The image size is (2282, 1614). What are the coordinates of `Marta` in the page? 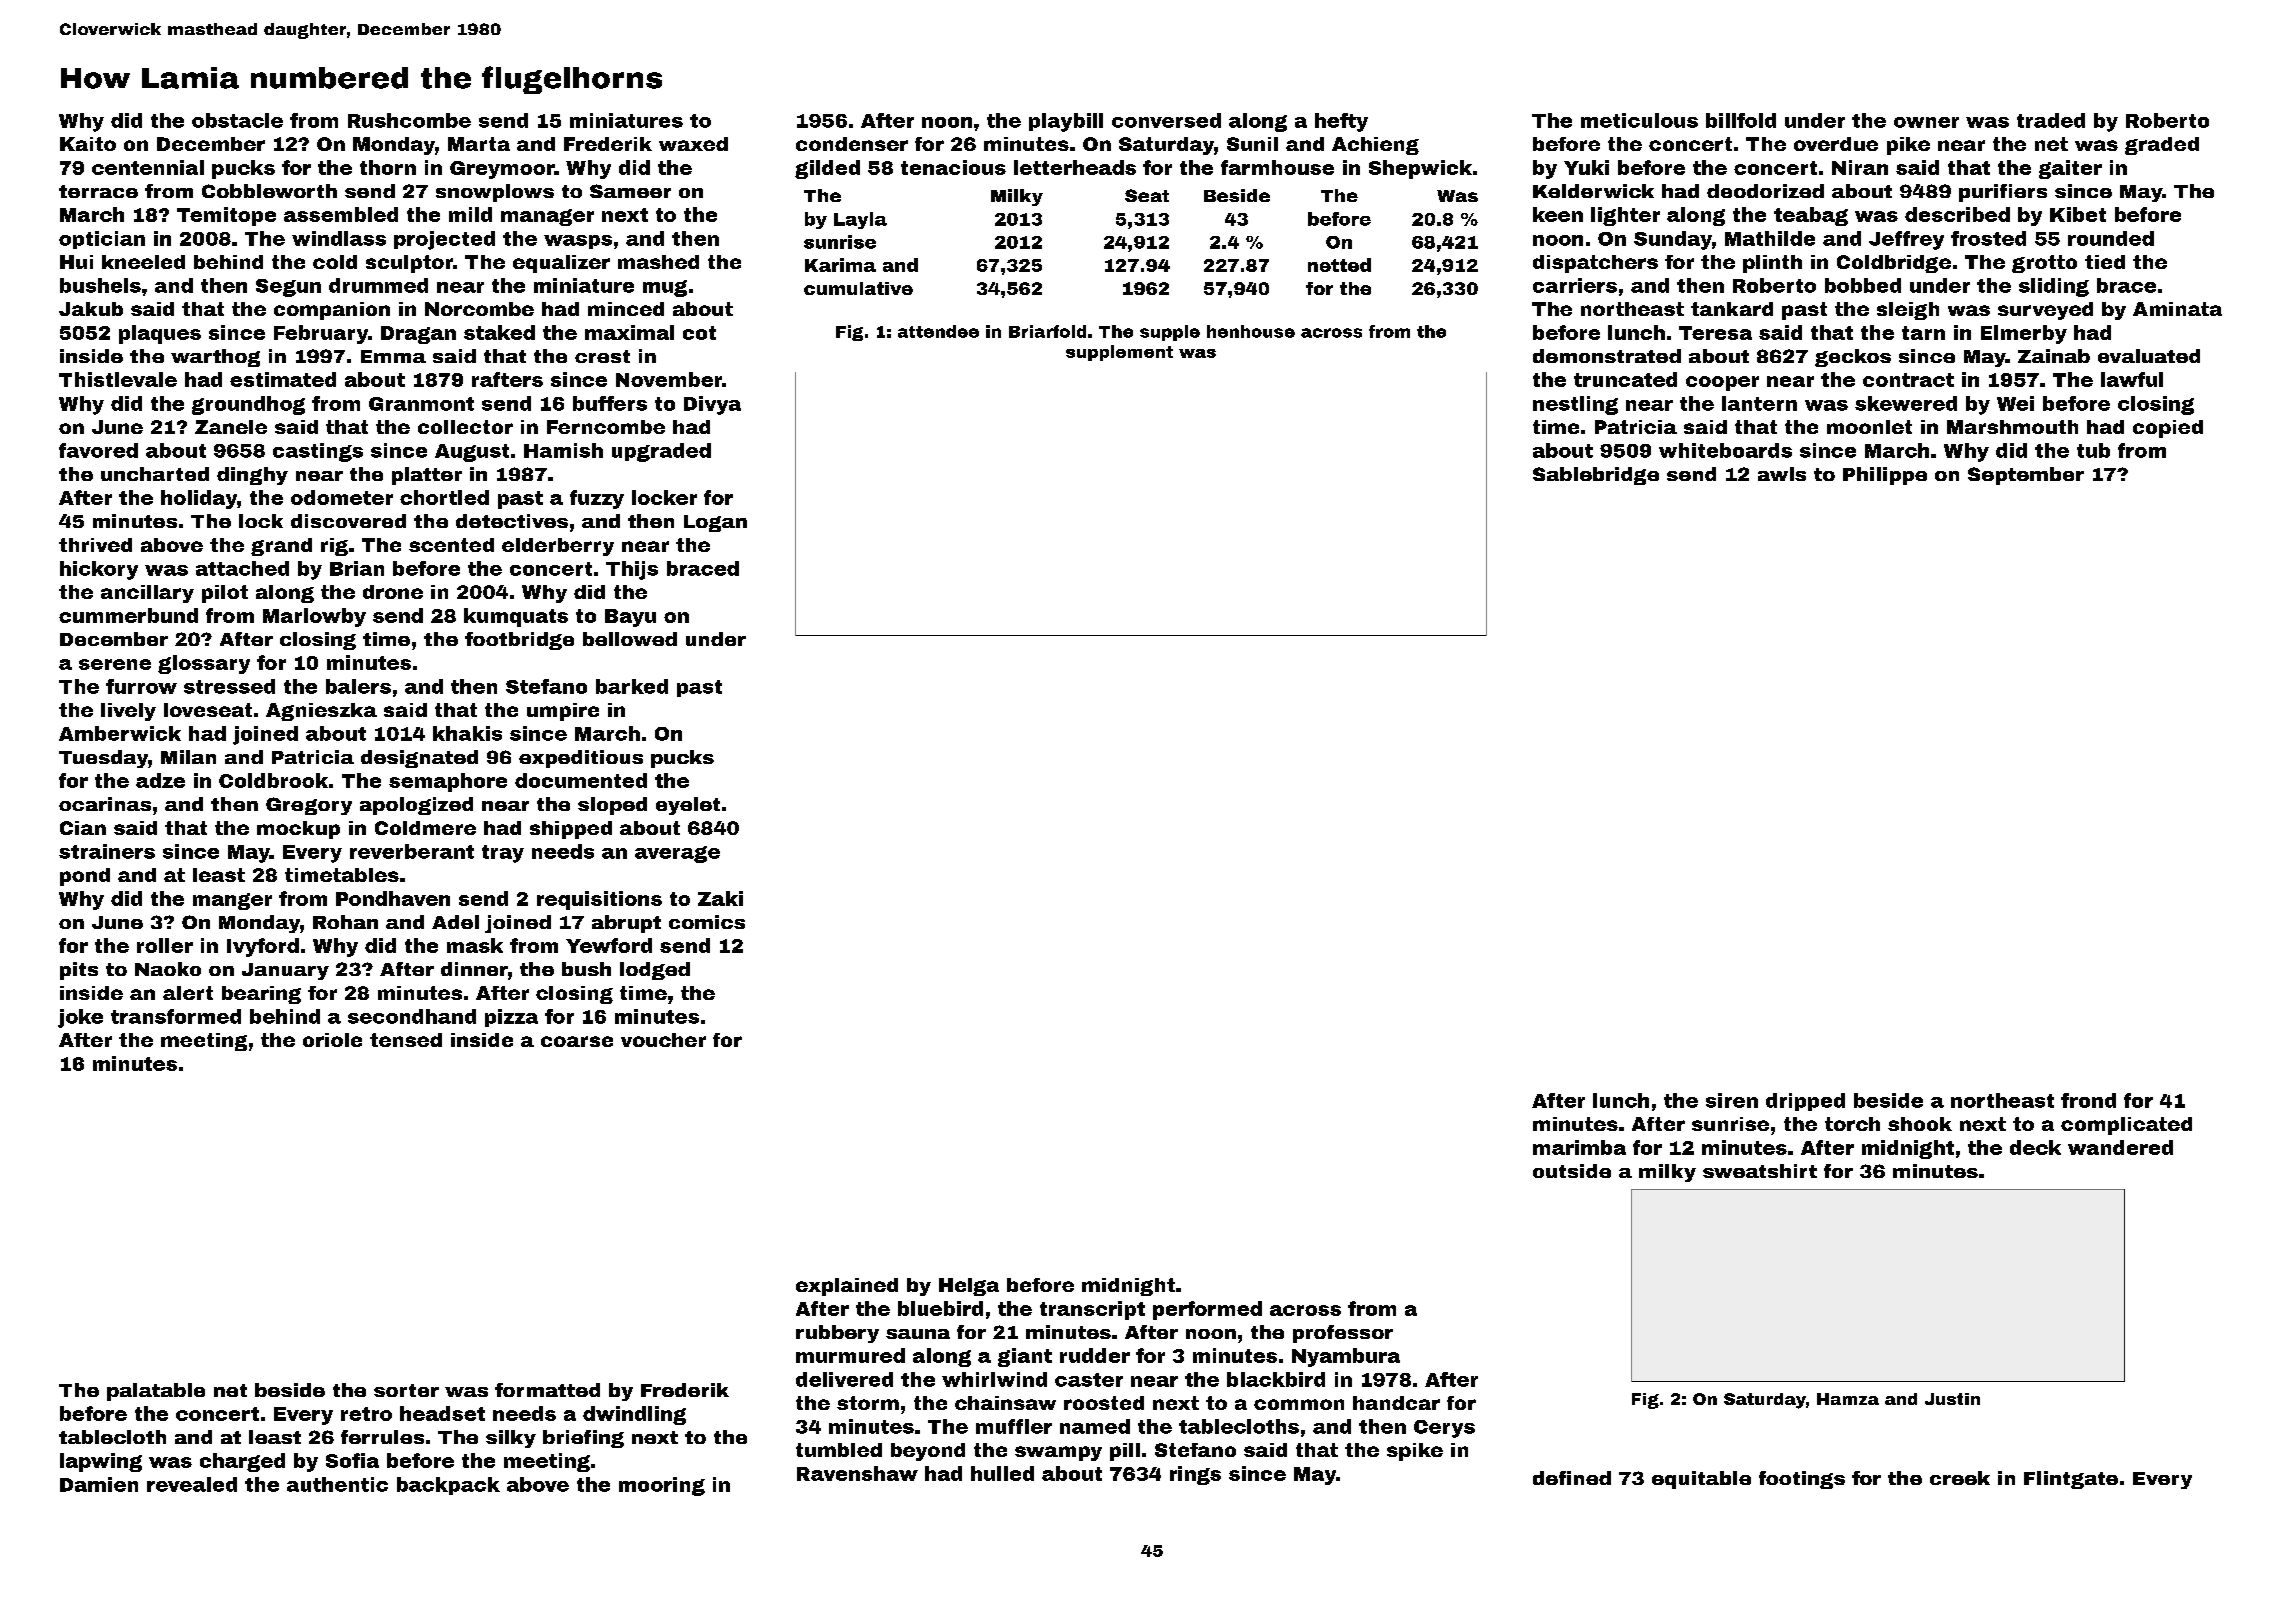 It's located at (479, 144).
